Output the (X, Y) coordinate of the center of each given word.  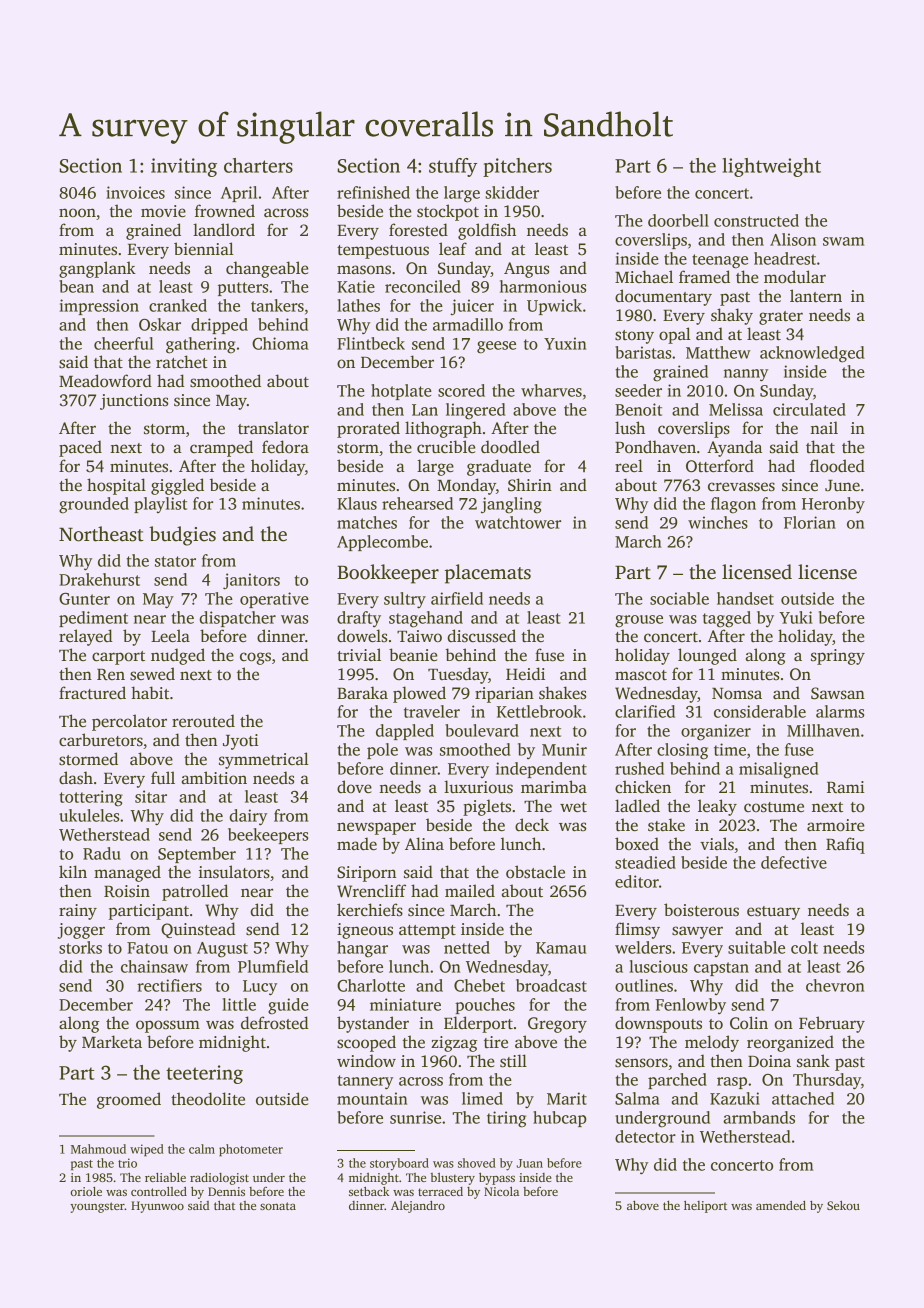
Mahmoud (98, 1149)
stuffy (453, 167)
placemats (488, 574)
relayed (85, 637)
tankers (277, 305)
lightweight (772, 167)
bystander (373, 1024)
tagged (727, 619)
